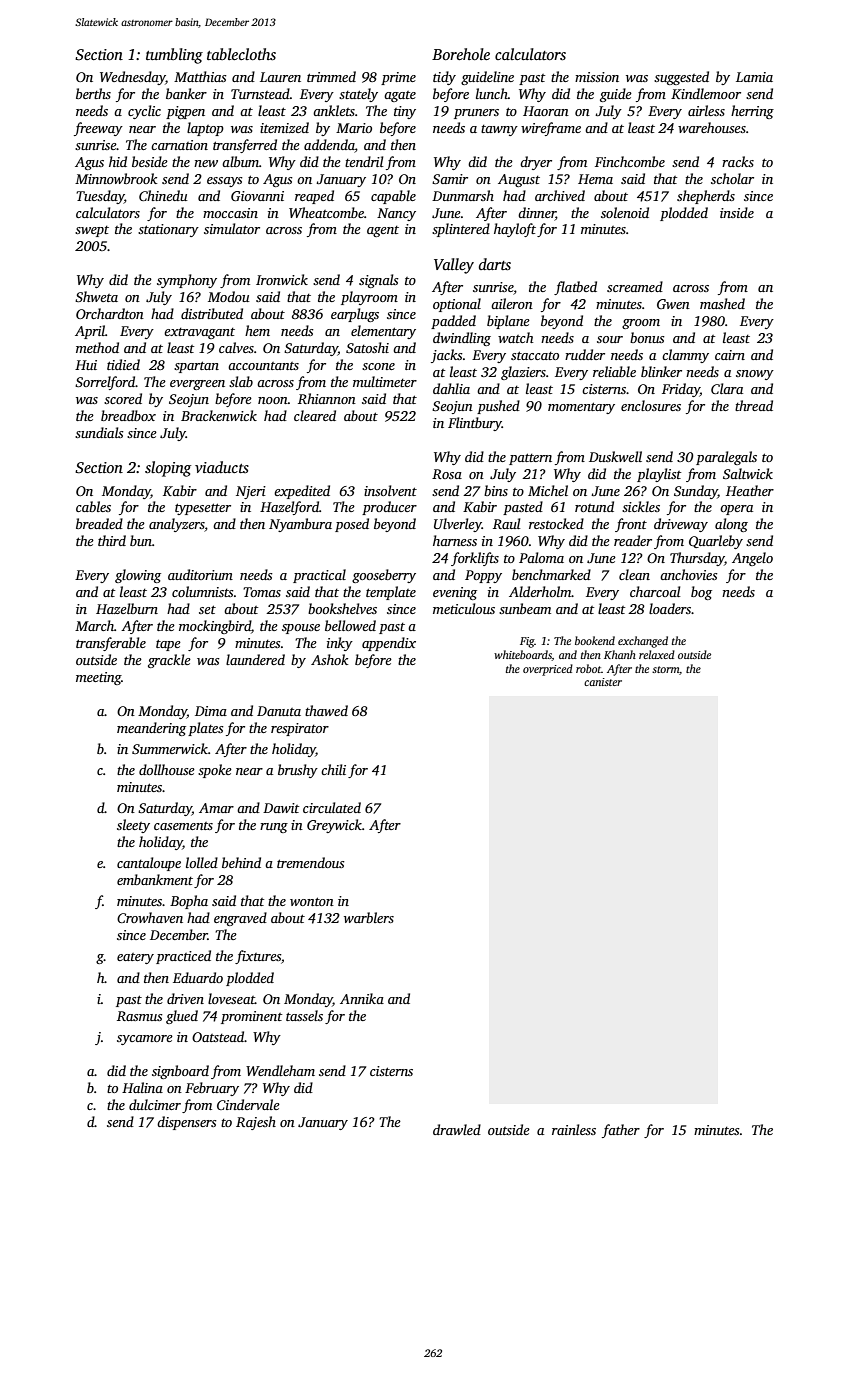 This document has width=849, height=1400. I want to click on Dunmarsh, so click(463, 195).
